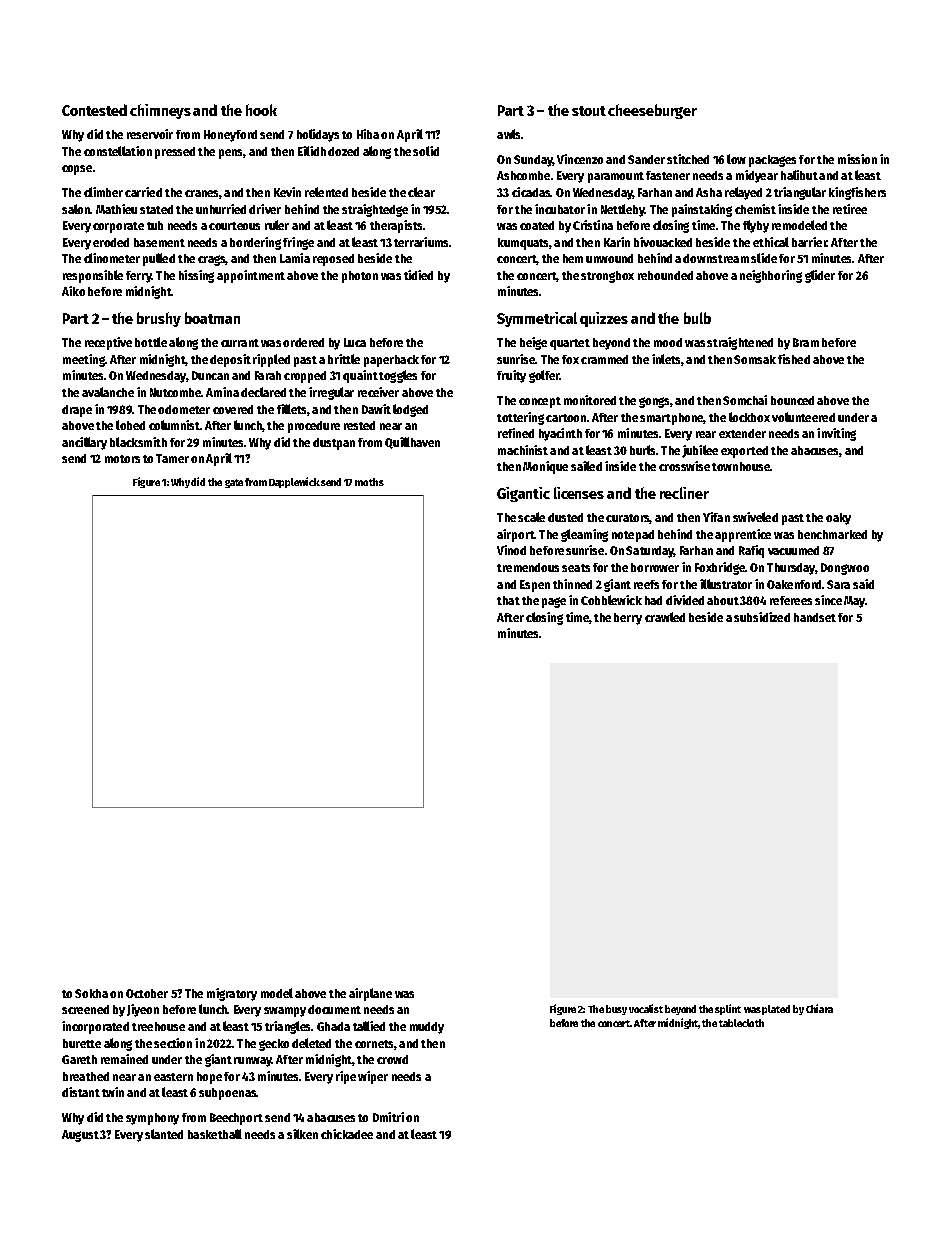 The image size is (952, 1233). What do you see at coordinates (80, 1136) in the document?
I see `August` at bounding box center [80, 1136].
